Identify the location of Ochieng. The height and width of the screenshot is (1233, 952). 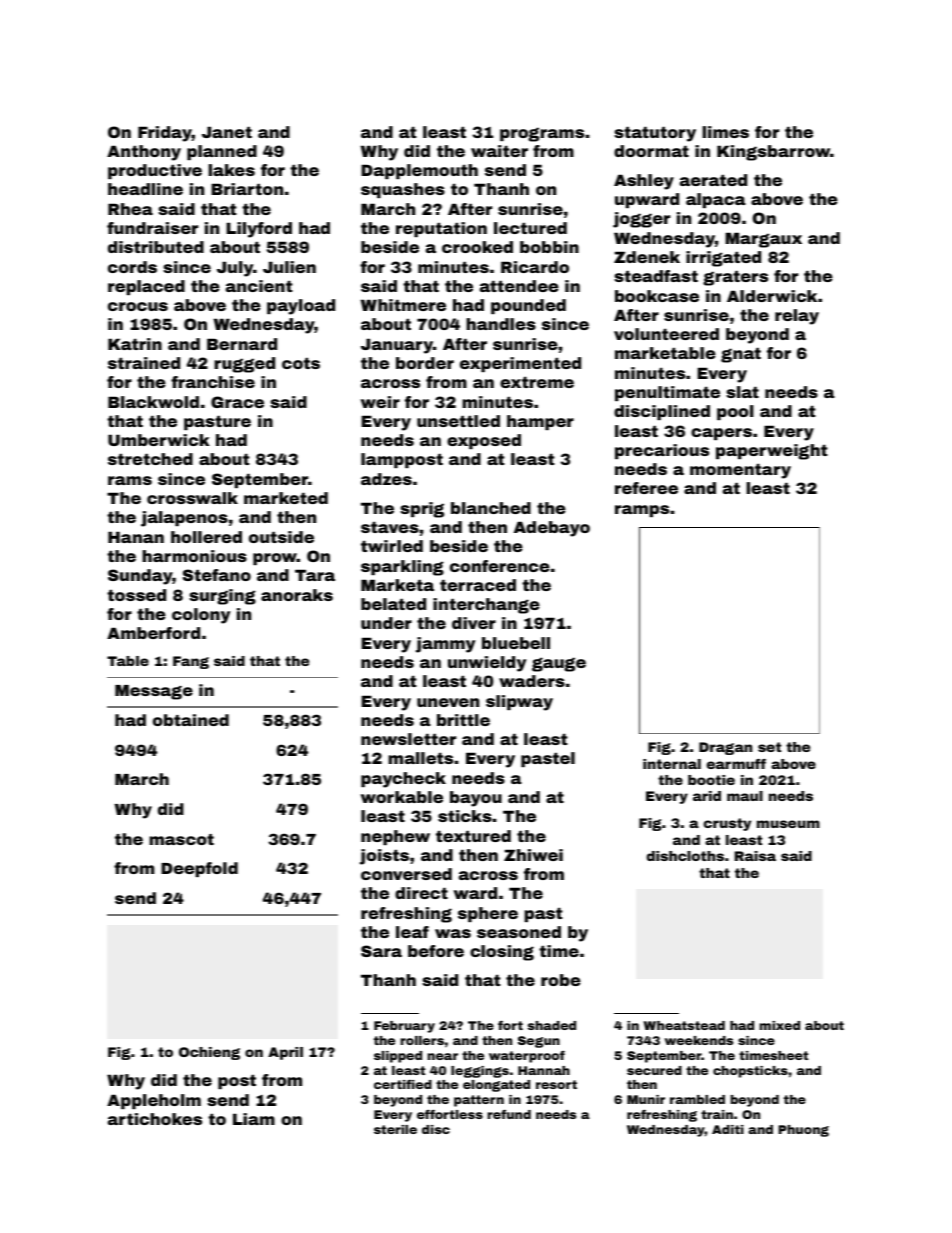
(209, 1053).
